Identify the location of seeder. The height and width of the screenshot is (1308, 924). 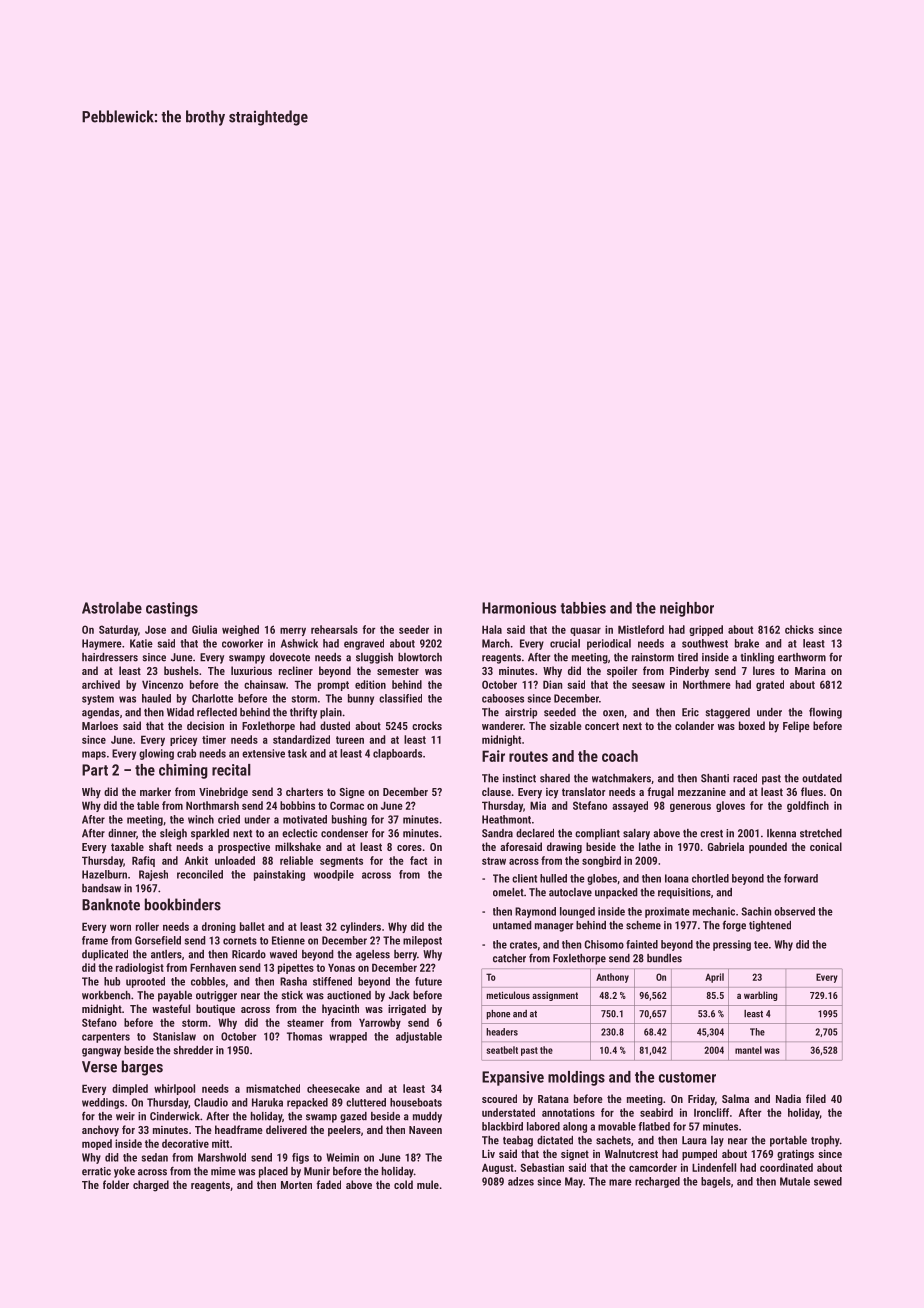
(414, 629).
